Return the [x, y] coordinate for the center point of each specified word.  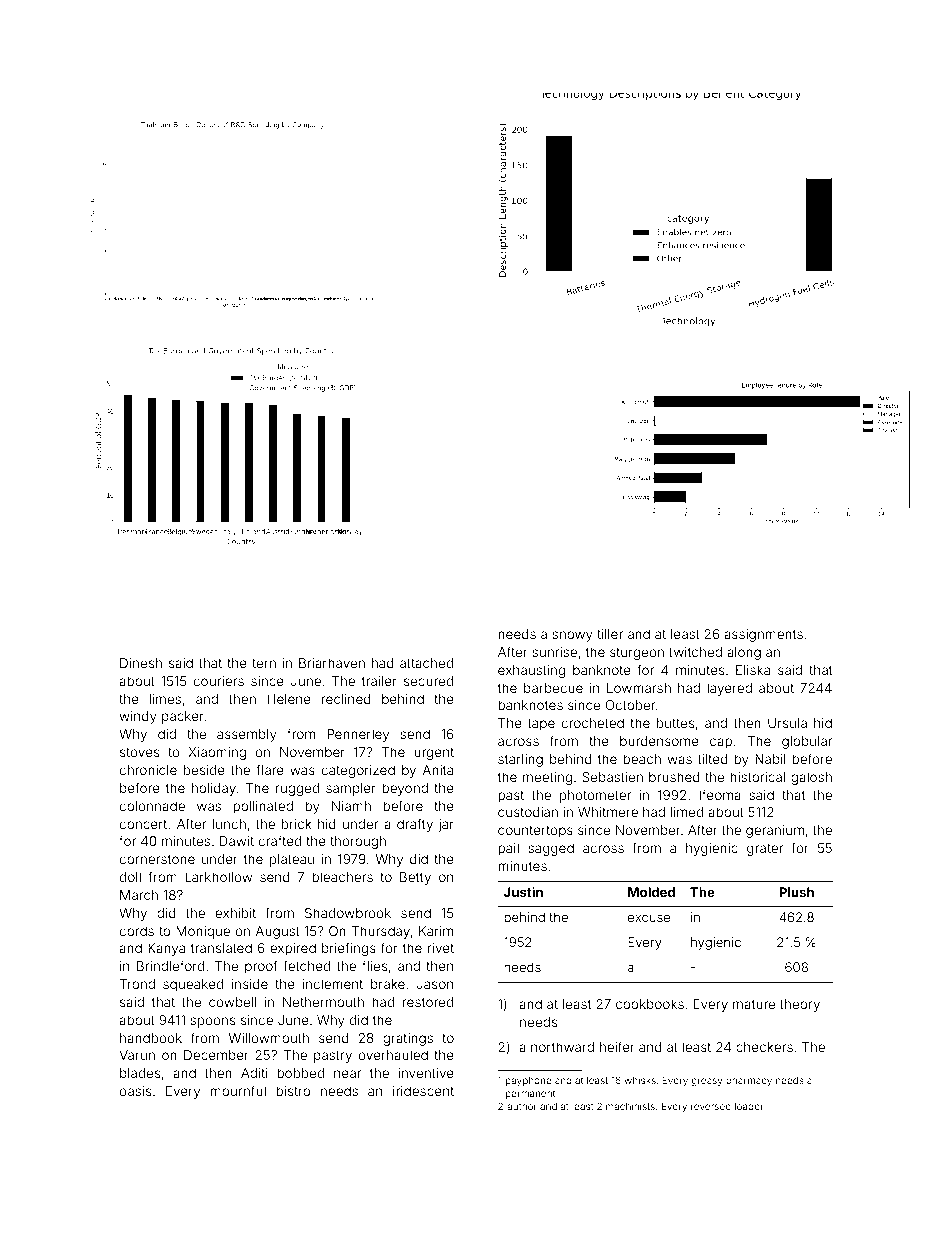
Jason [435, 984]
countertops [535, 832]
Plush [796, 892]
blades [140, 1073]
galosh [811, 778]
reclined [346, 699]
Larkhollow [218, 877]
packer [183, 717]
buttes [675, 723]
